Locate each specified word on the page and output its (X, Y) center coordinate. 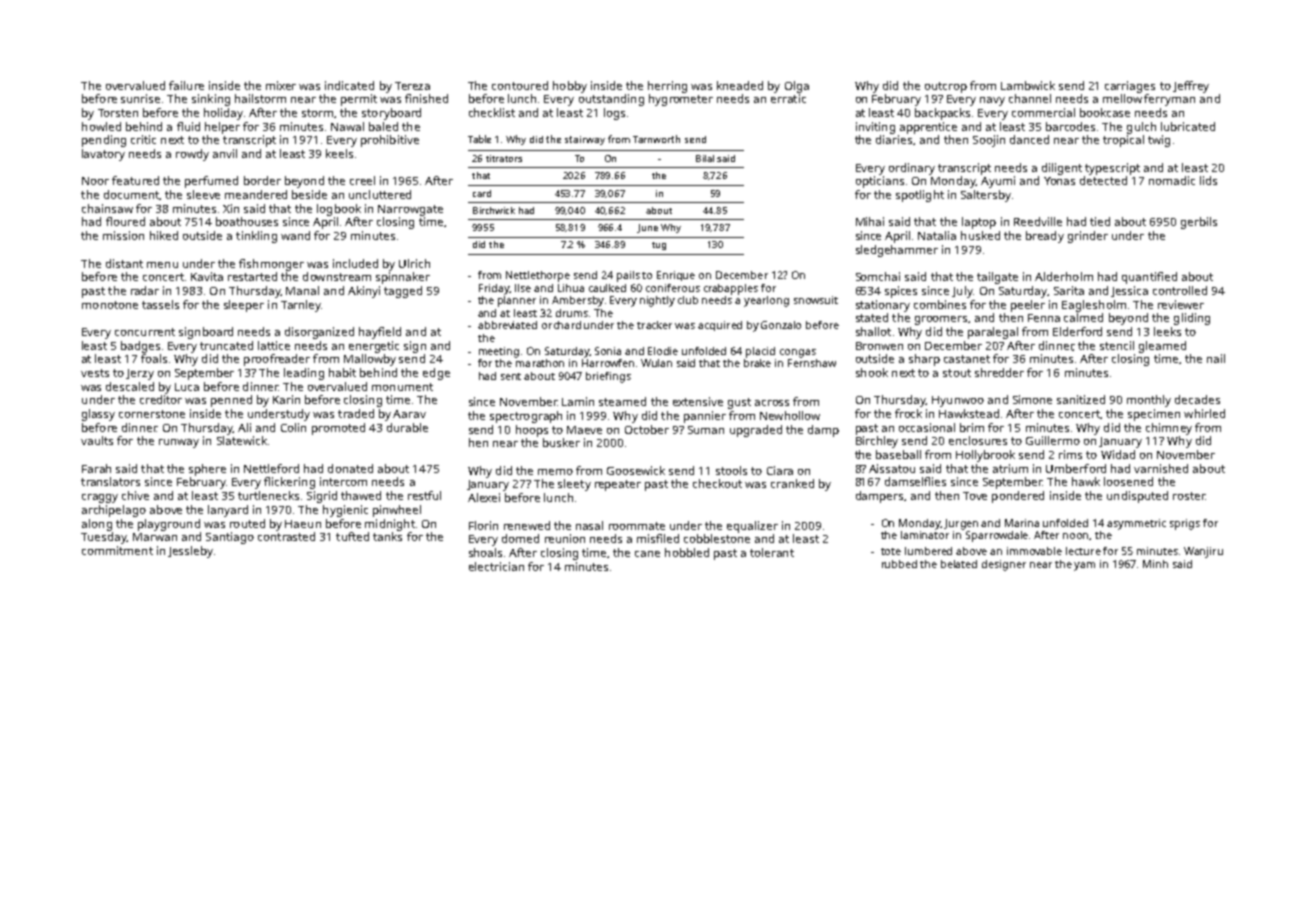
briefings (608, 377)
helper (222, 128)
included (355, 263)
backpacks (942, 114)
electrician (496, 566)
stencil (1117, 345)
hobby (570, 87)
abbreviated (507, 325)
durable (407, 427)
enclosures (978, 440)
